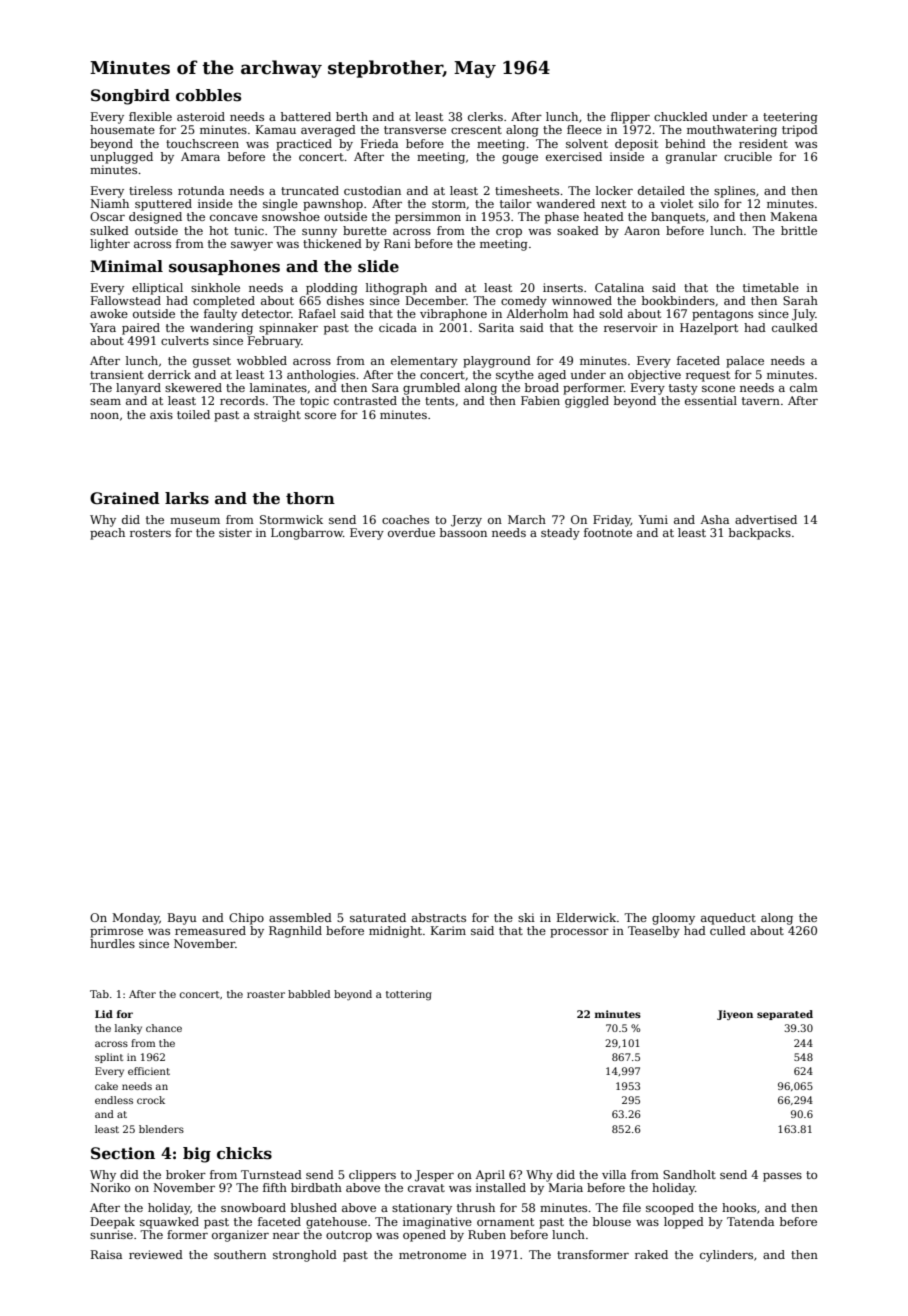 The image size is (908, 1316). I want to click on flipper, so click(630, 118).
